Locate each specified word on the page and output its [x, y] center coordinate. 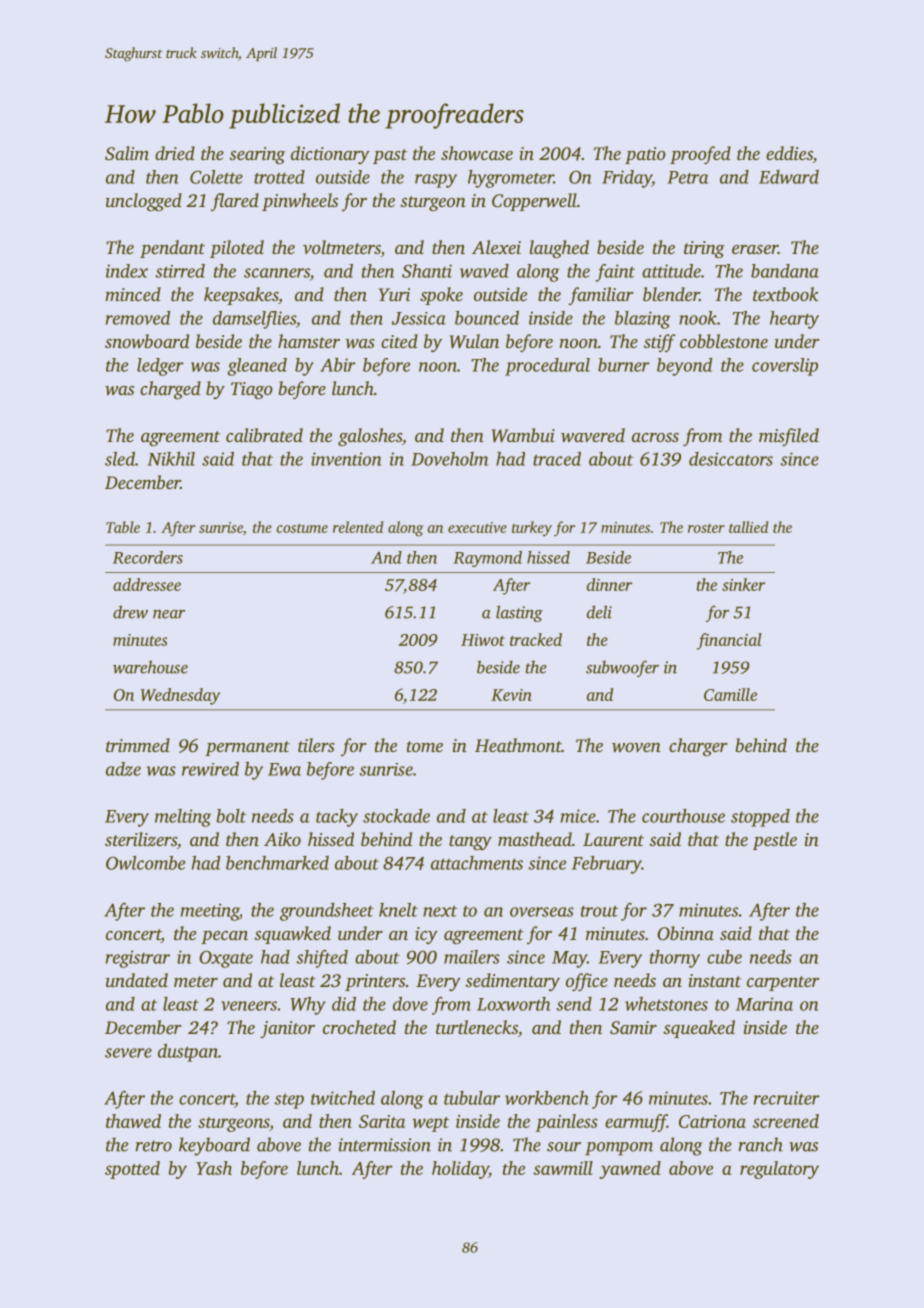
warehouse [150, 667]
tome [425, 746]
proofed [700, 155]
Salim [127, 153]
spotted [132, 1170]
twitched [343, 1098]
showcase [477, 153]
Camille [730, 694]
